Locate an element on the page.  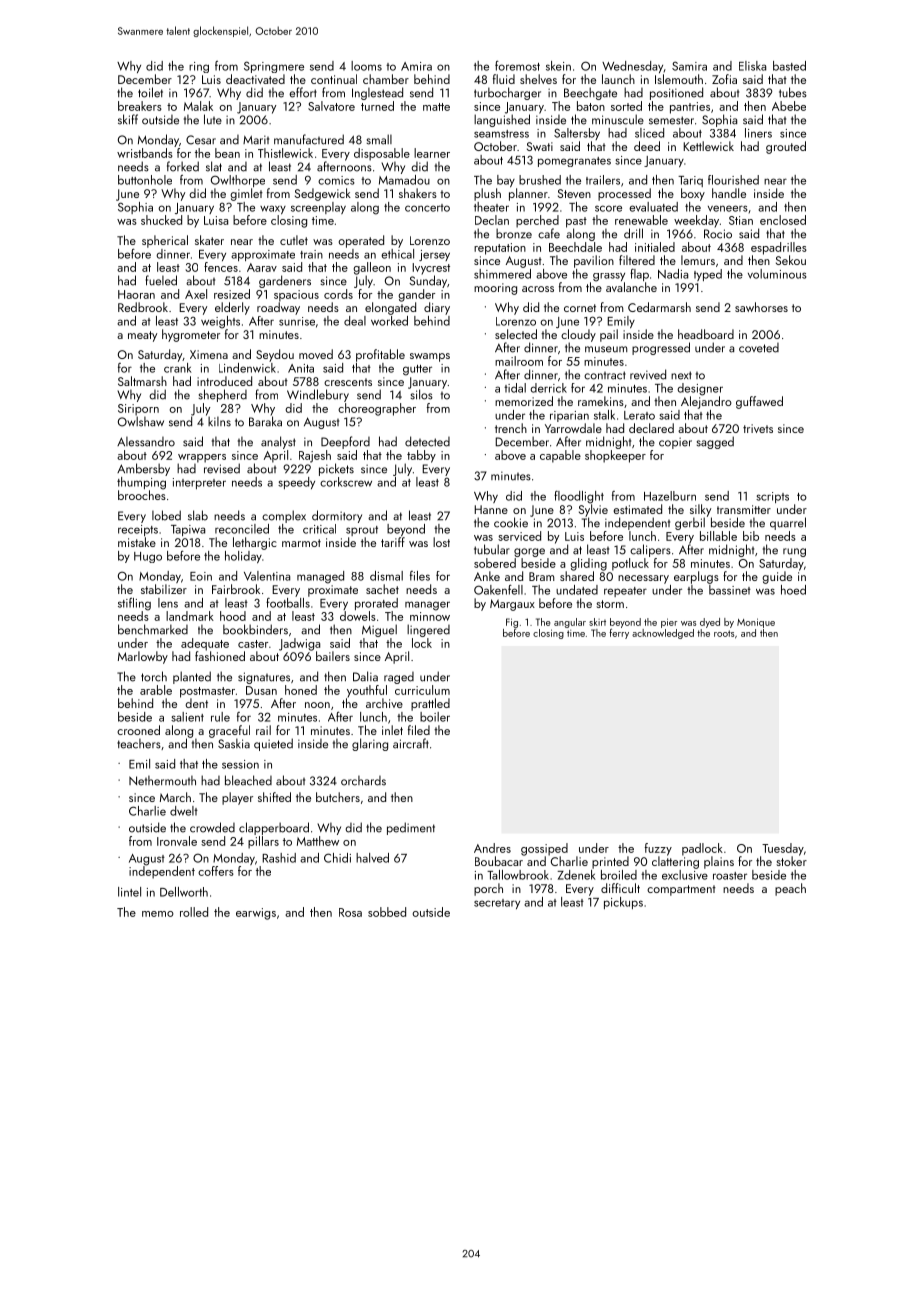
detected is located at coordinates (427, 441).
